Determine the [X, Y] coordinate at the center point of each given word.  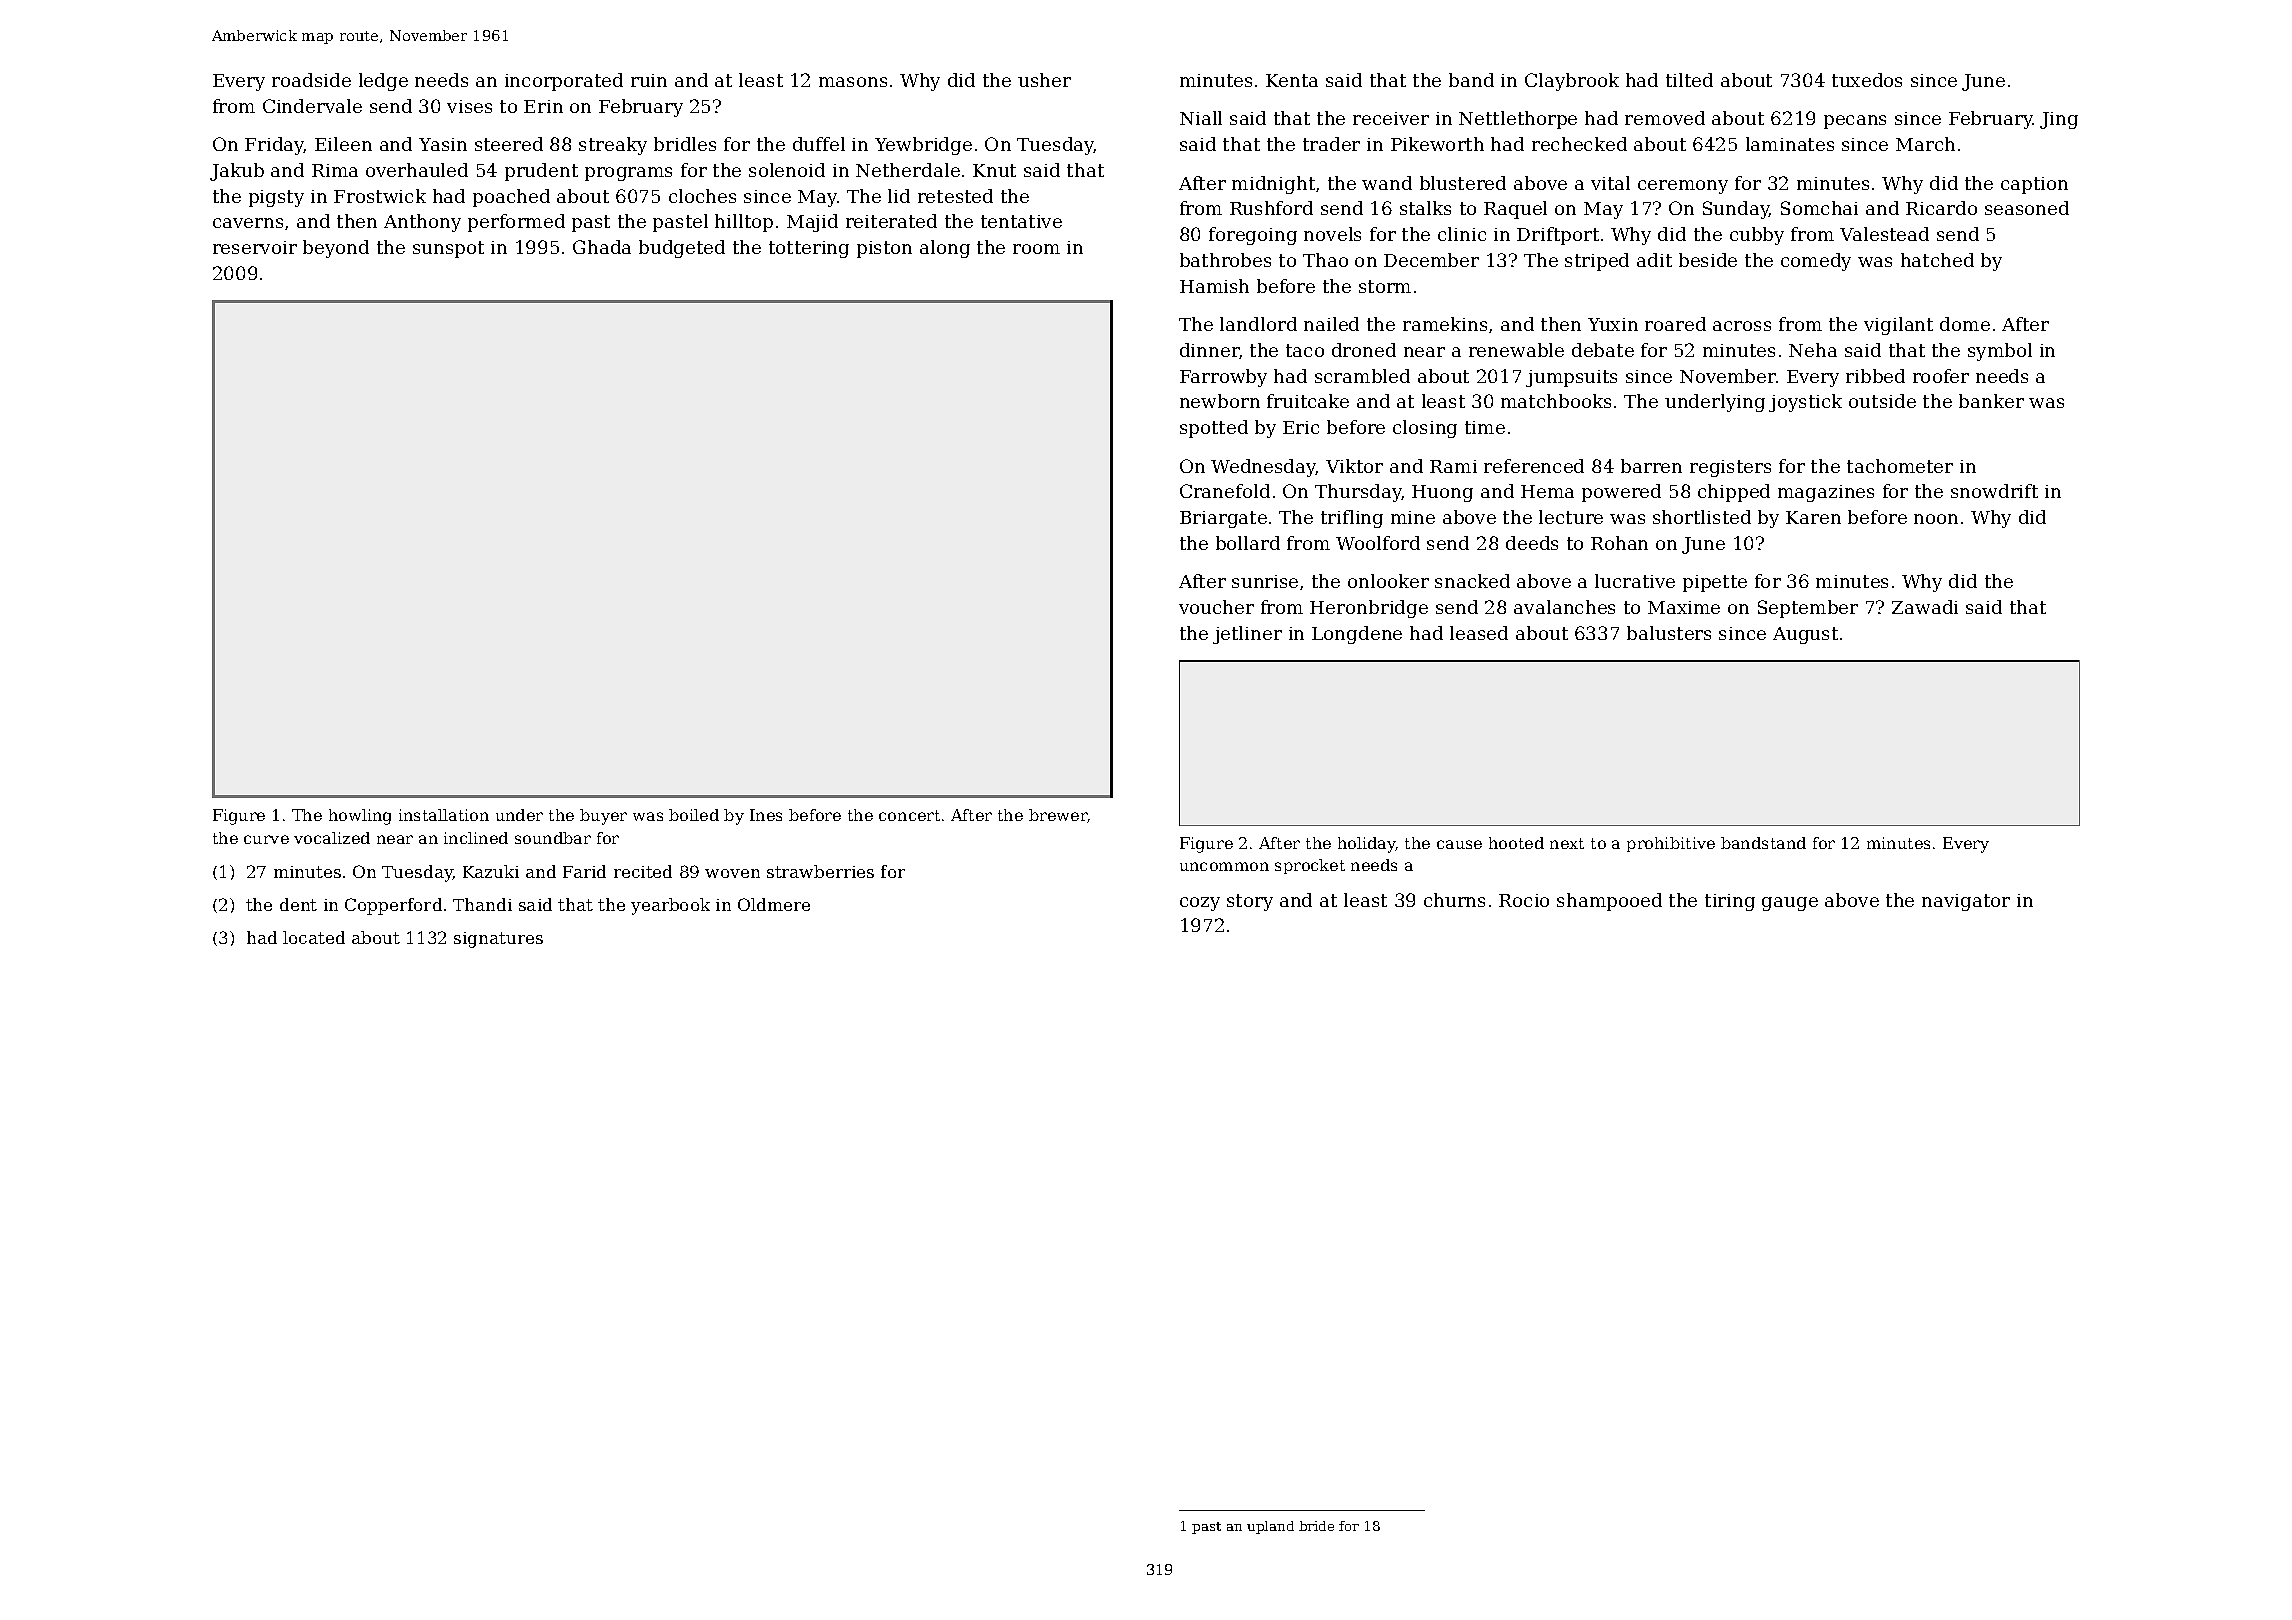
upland [1270, 1527]
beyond [336, 249]
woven [732, 873]
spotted [1214, 429]
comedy [1816, 262]
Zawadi [1925, 607]
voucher [1216, 607]
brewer [1058, 815]
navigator [1966, 902]
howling [360, 817]
